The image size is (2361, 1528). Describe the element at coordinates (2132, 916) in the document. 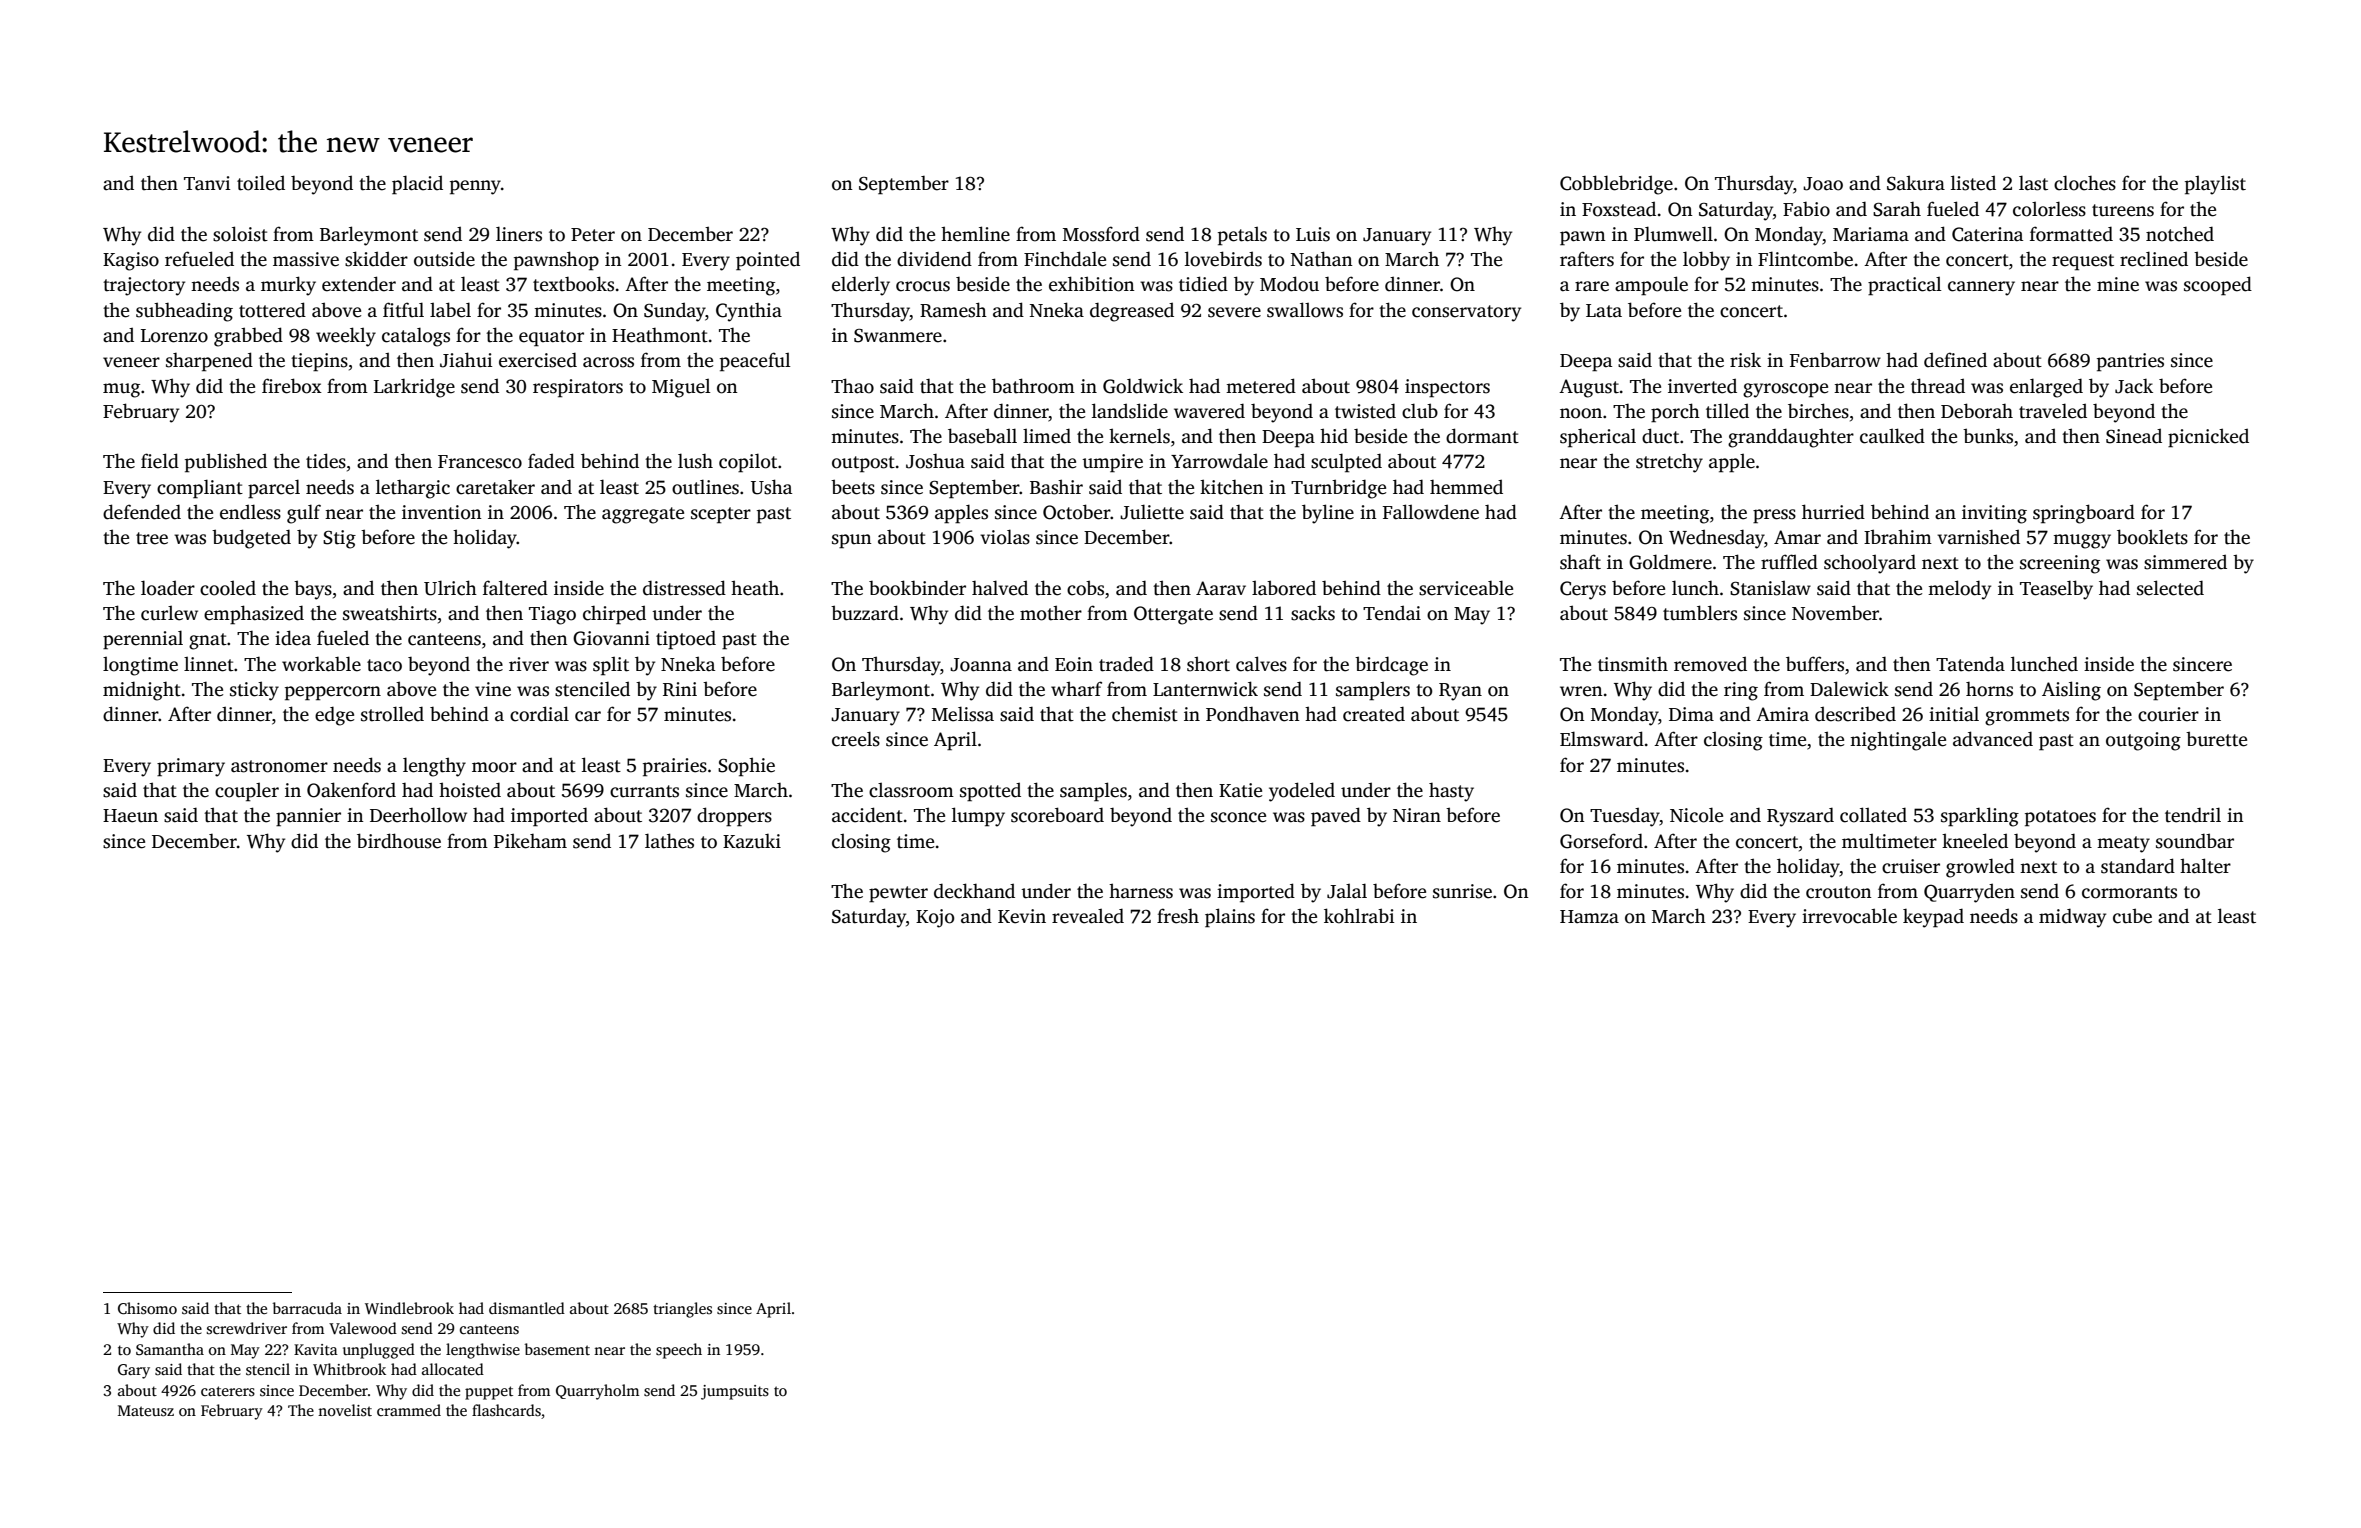

I see `cube` at that location.
